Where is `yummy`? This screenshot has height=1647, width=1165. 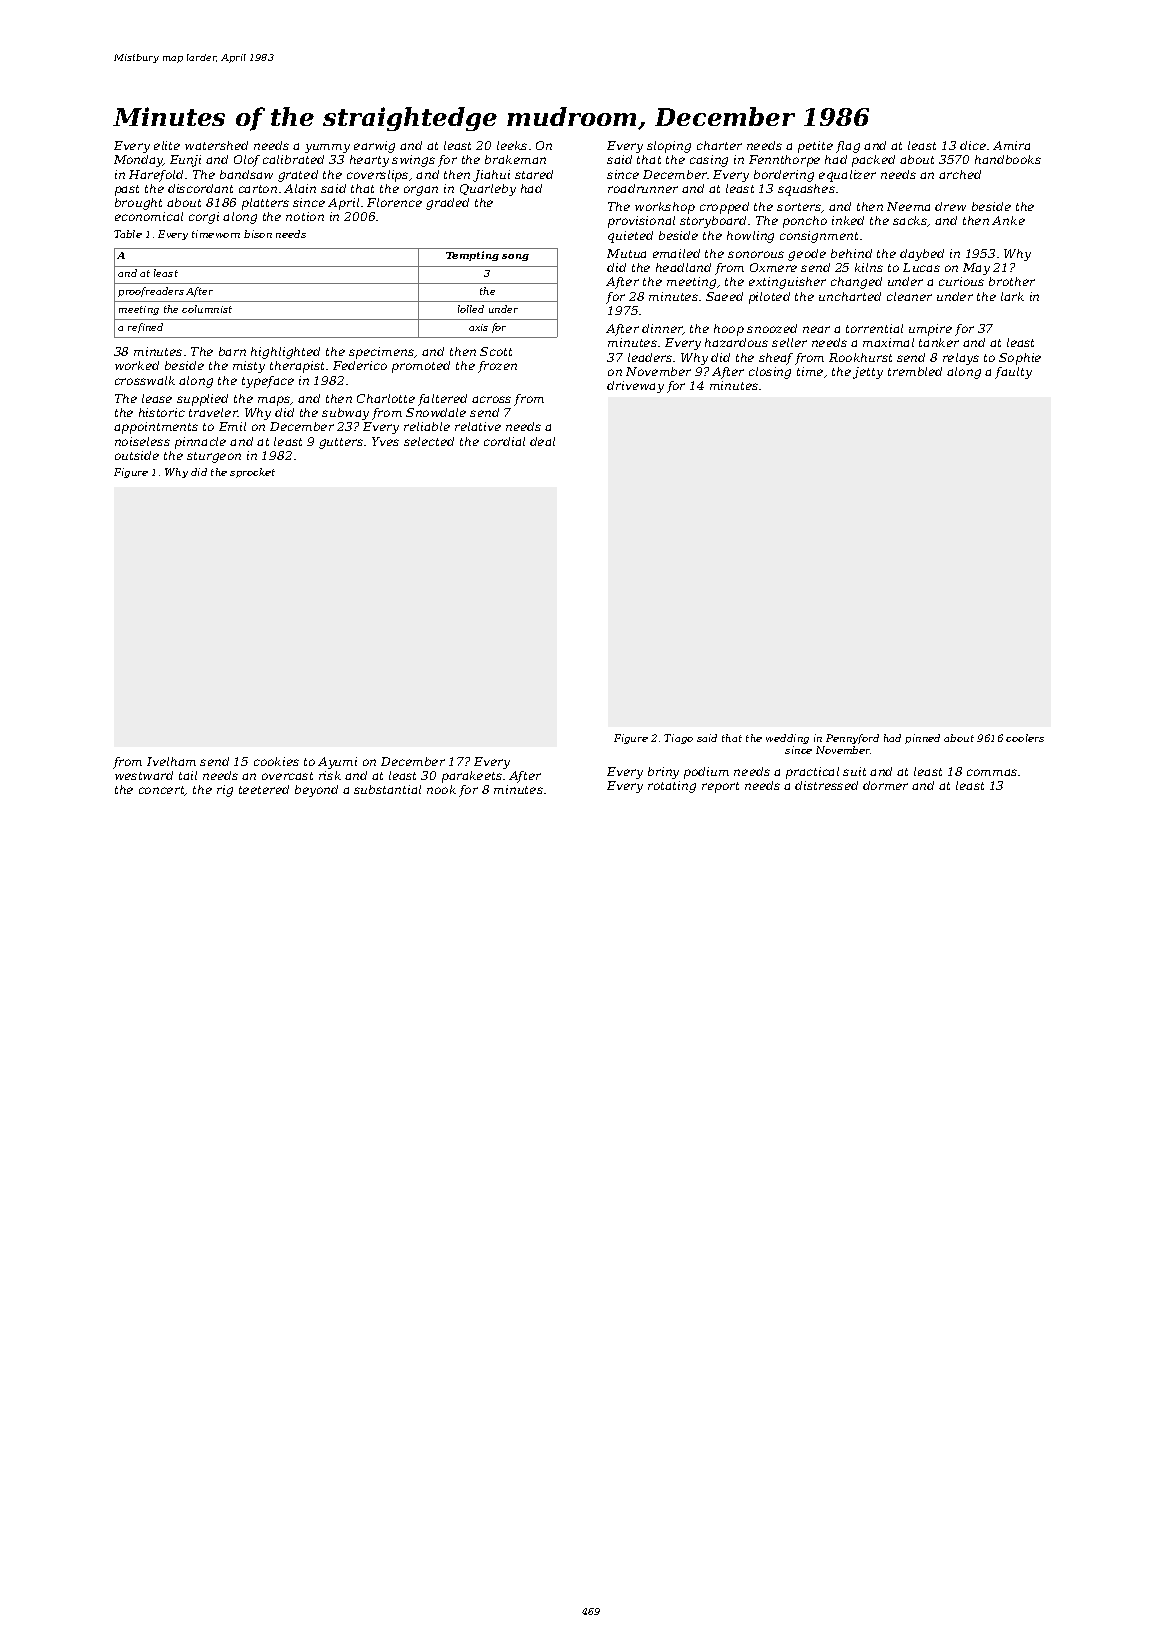 yummy is located at coordinates (327, 148).
